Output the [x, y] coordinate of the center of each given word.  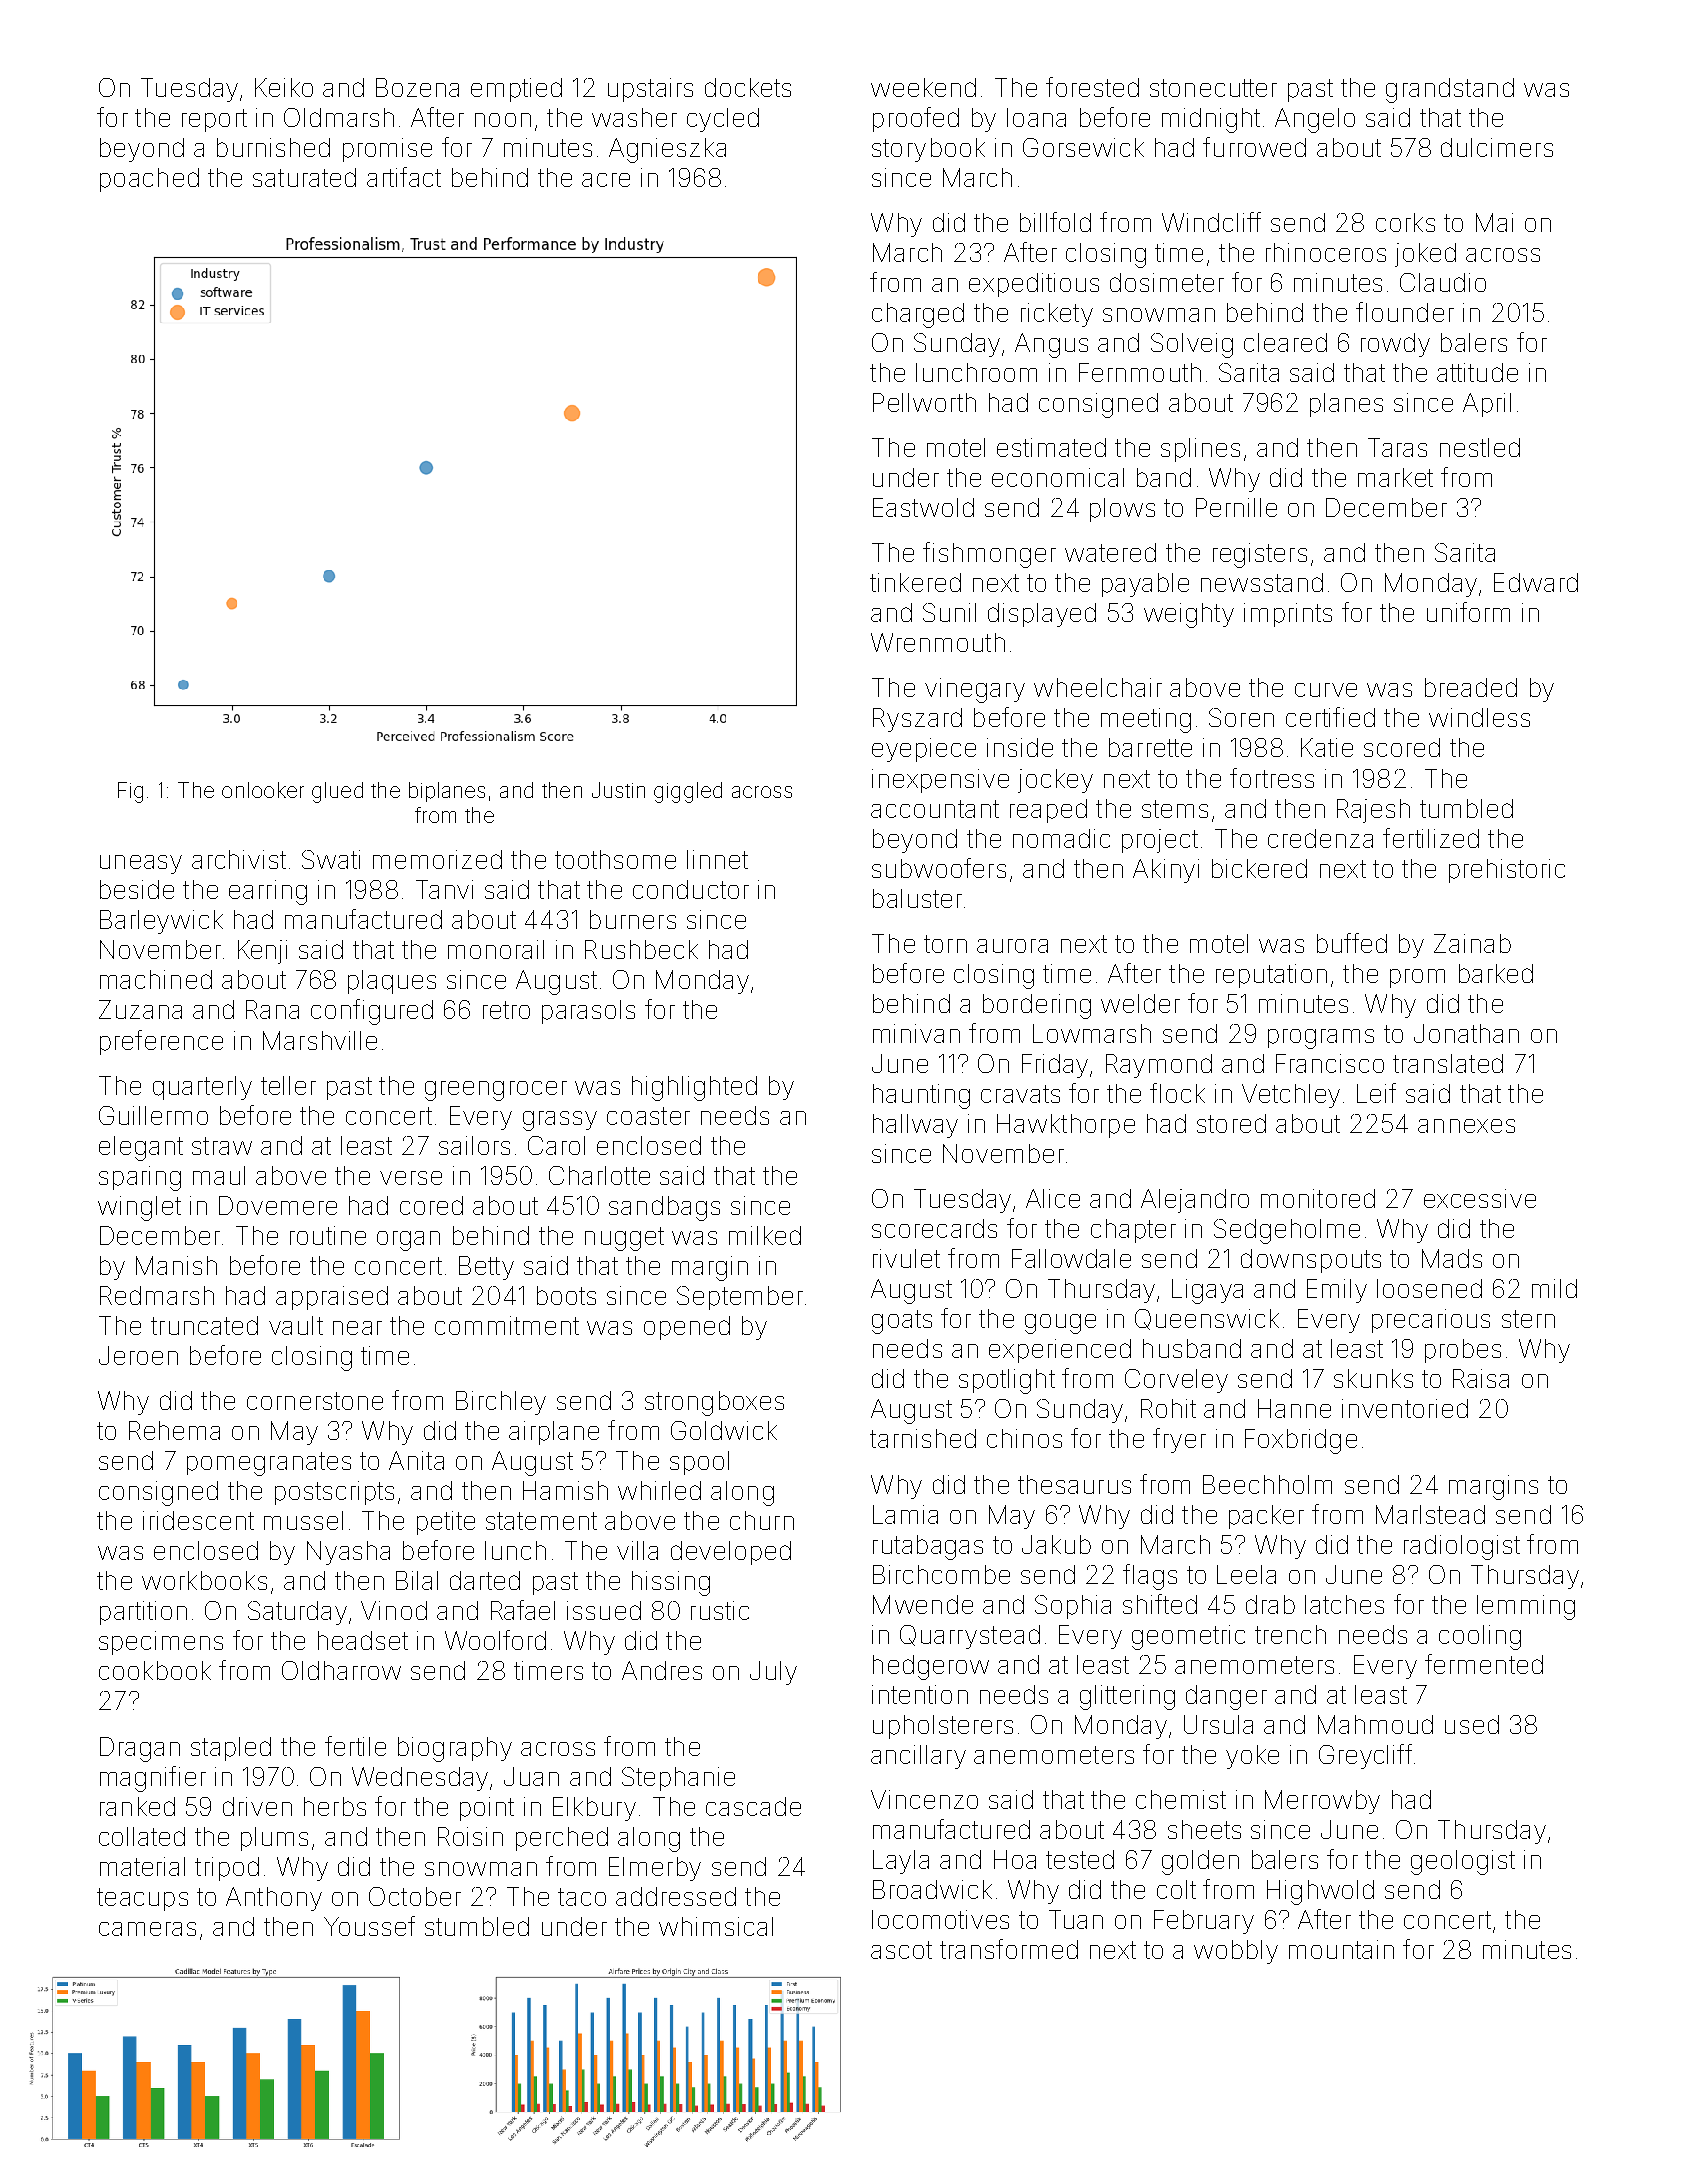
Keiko [284, 87]
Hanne [1294, 1408]
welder [1140, 1003]
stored [1231, 1123]
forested [1092, 87]
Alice [1053, 1198]
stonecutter [1213, 88]
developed [731, 1553]
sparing [140, 1178]
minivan [916, 1033]
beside [137, 889]
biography [455, 1749]
